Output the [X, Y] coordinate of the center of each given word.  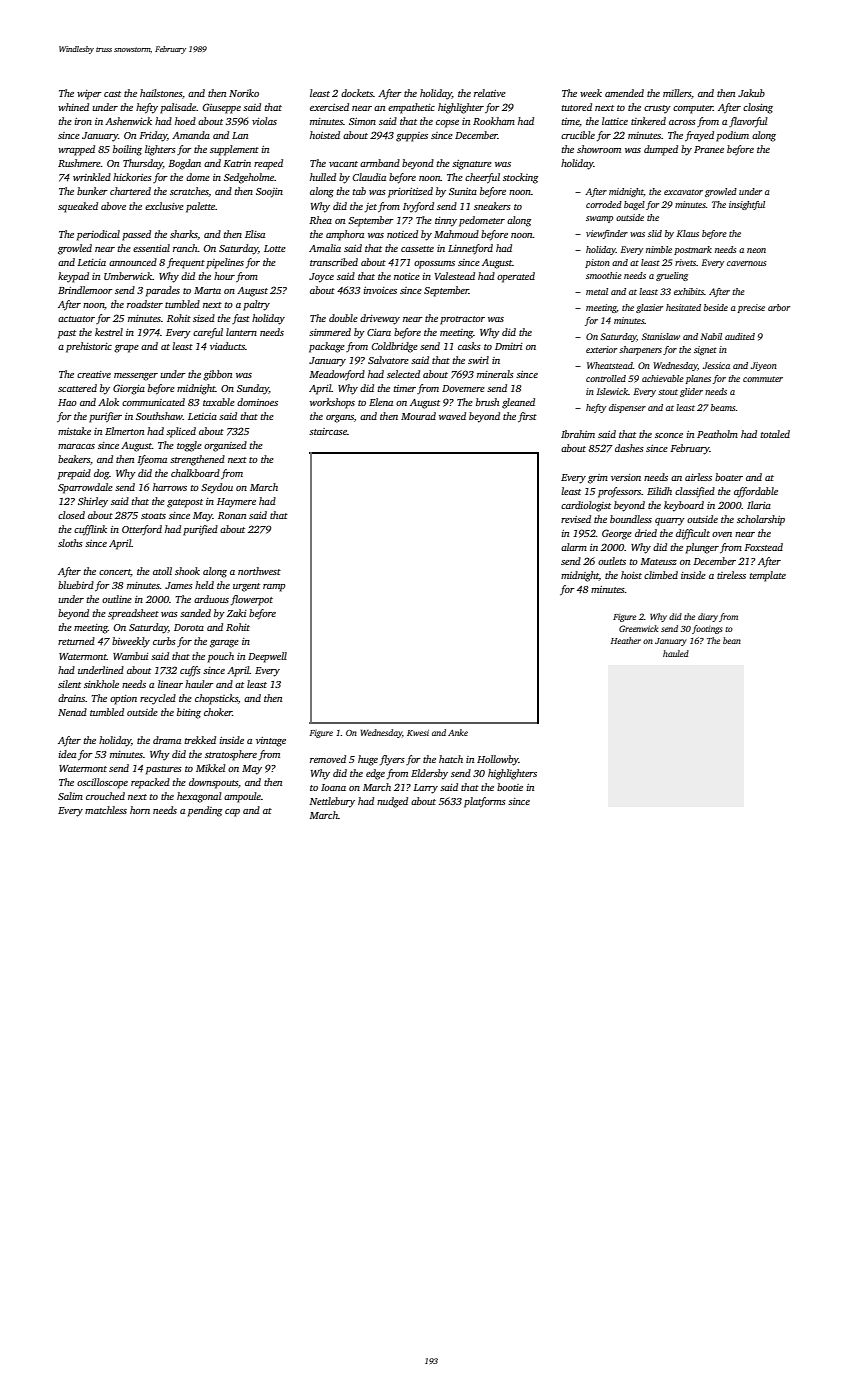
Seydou [217, 488]
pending [205, 811]
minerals [495, 374]
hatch [451, 759]
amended [624, 93]
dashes [629, 448]
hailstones [161, 93]
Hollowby [498, 760]
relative [490, 93]
